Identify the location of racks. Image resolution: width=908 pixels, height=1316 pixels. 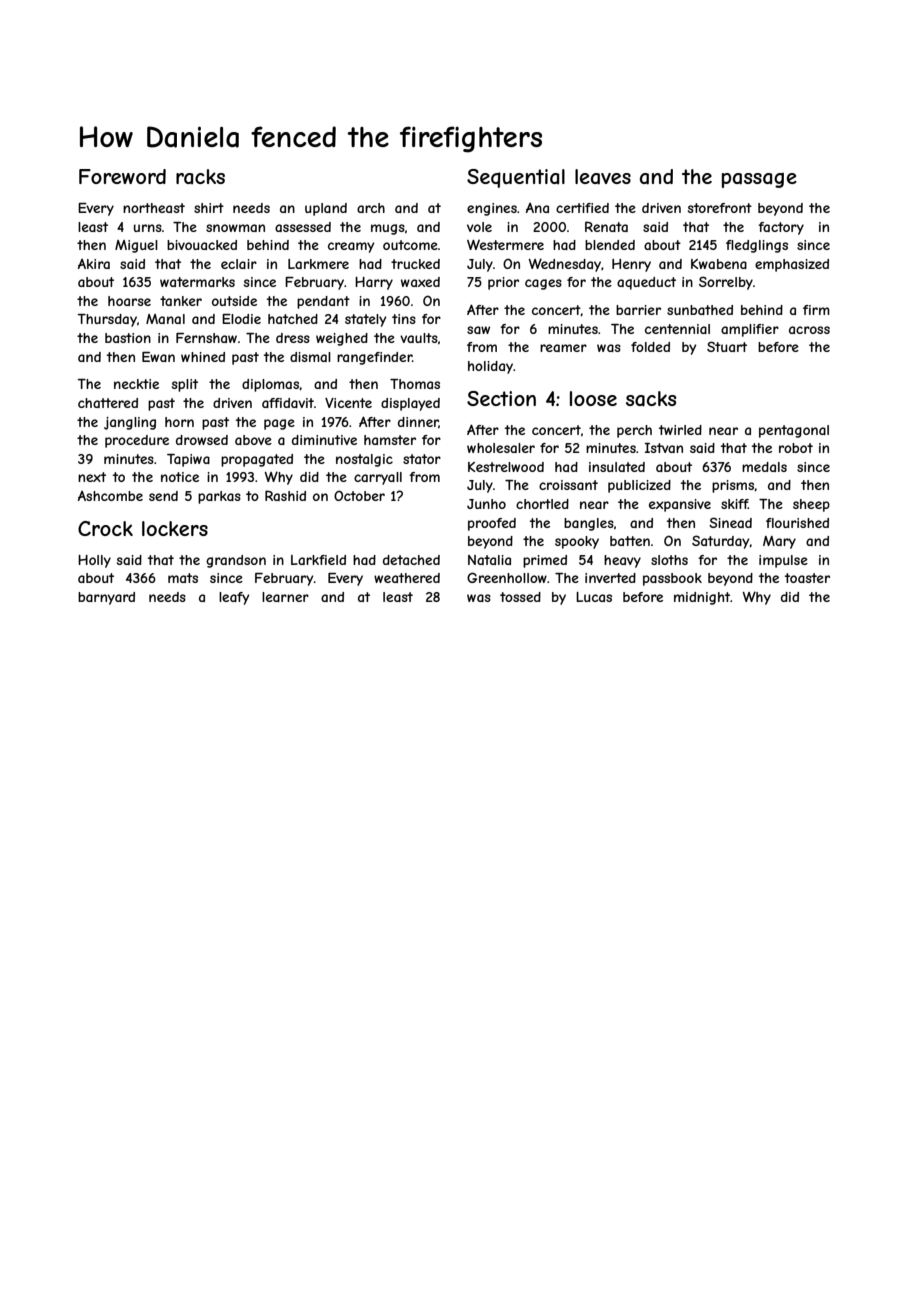
(200, 176).
